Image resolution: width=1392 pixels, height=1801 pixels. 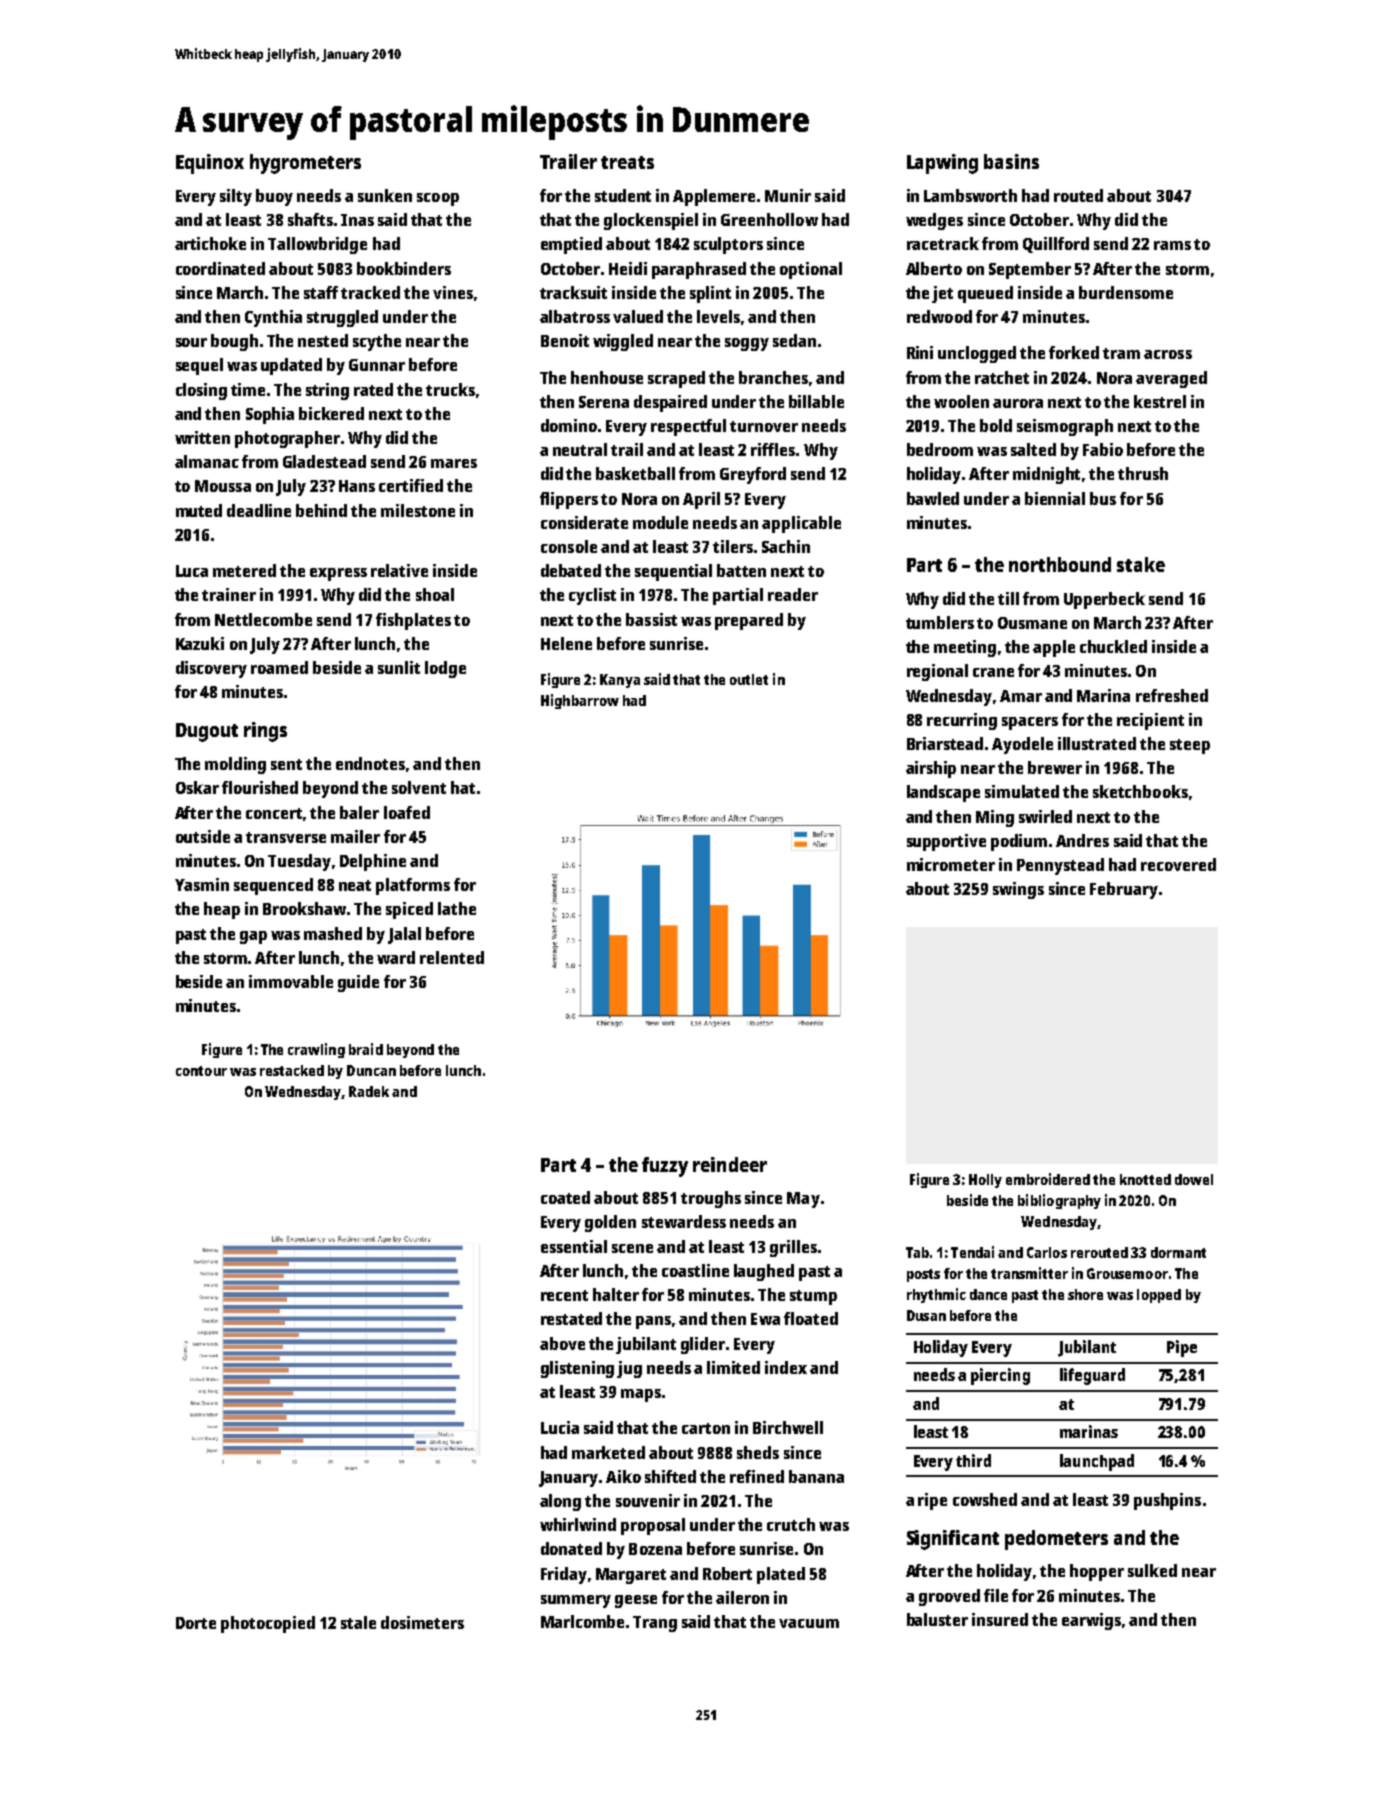 What do you see at coordinates (1011, 161) in the page?
I see `basins` at bounding box center [1011, 161].
